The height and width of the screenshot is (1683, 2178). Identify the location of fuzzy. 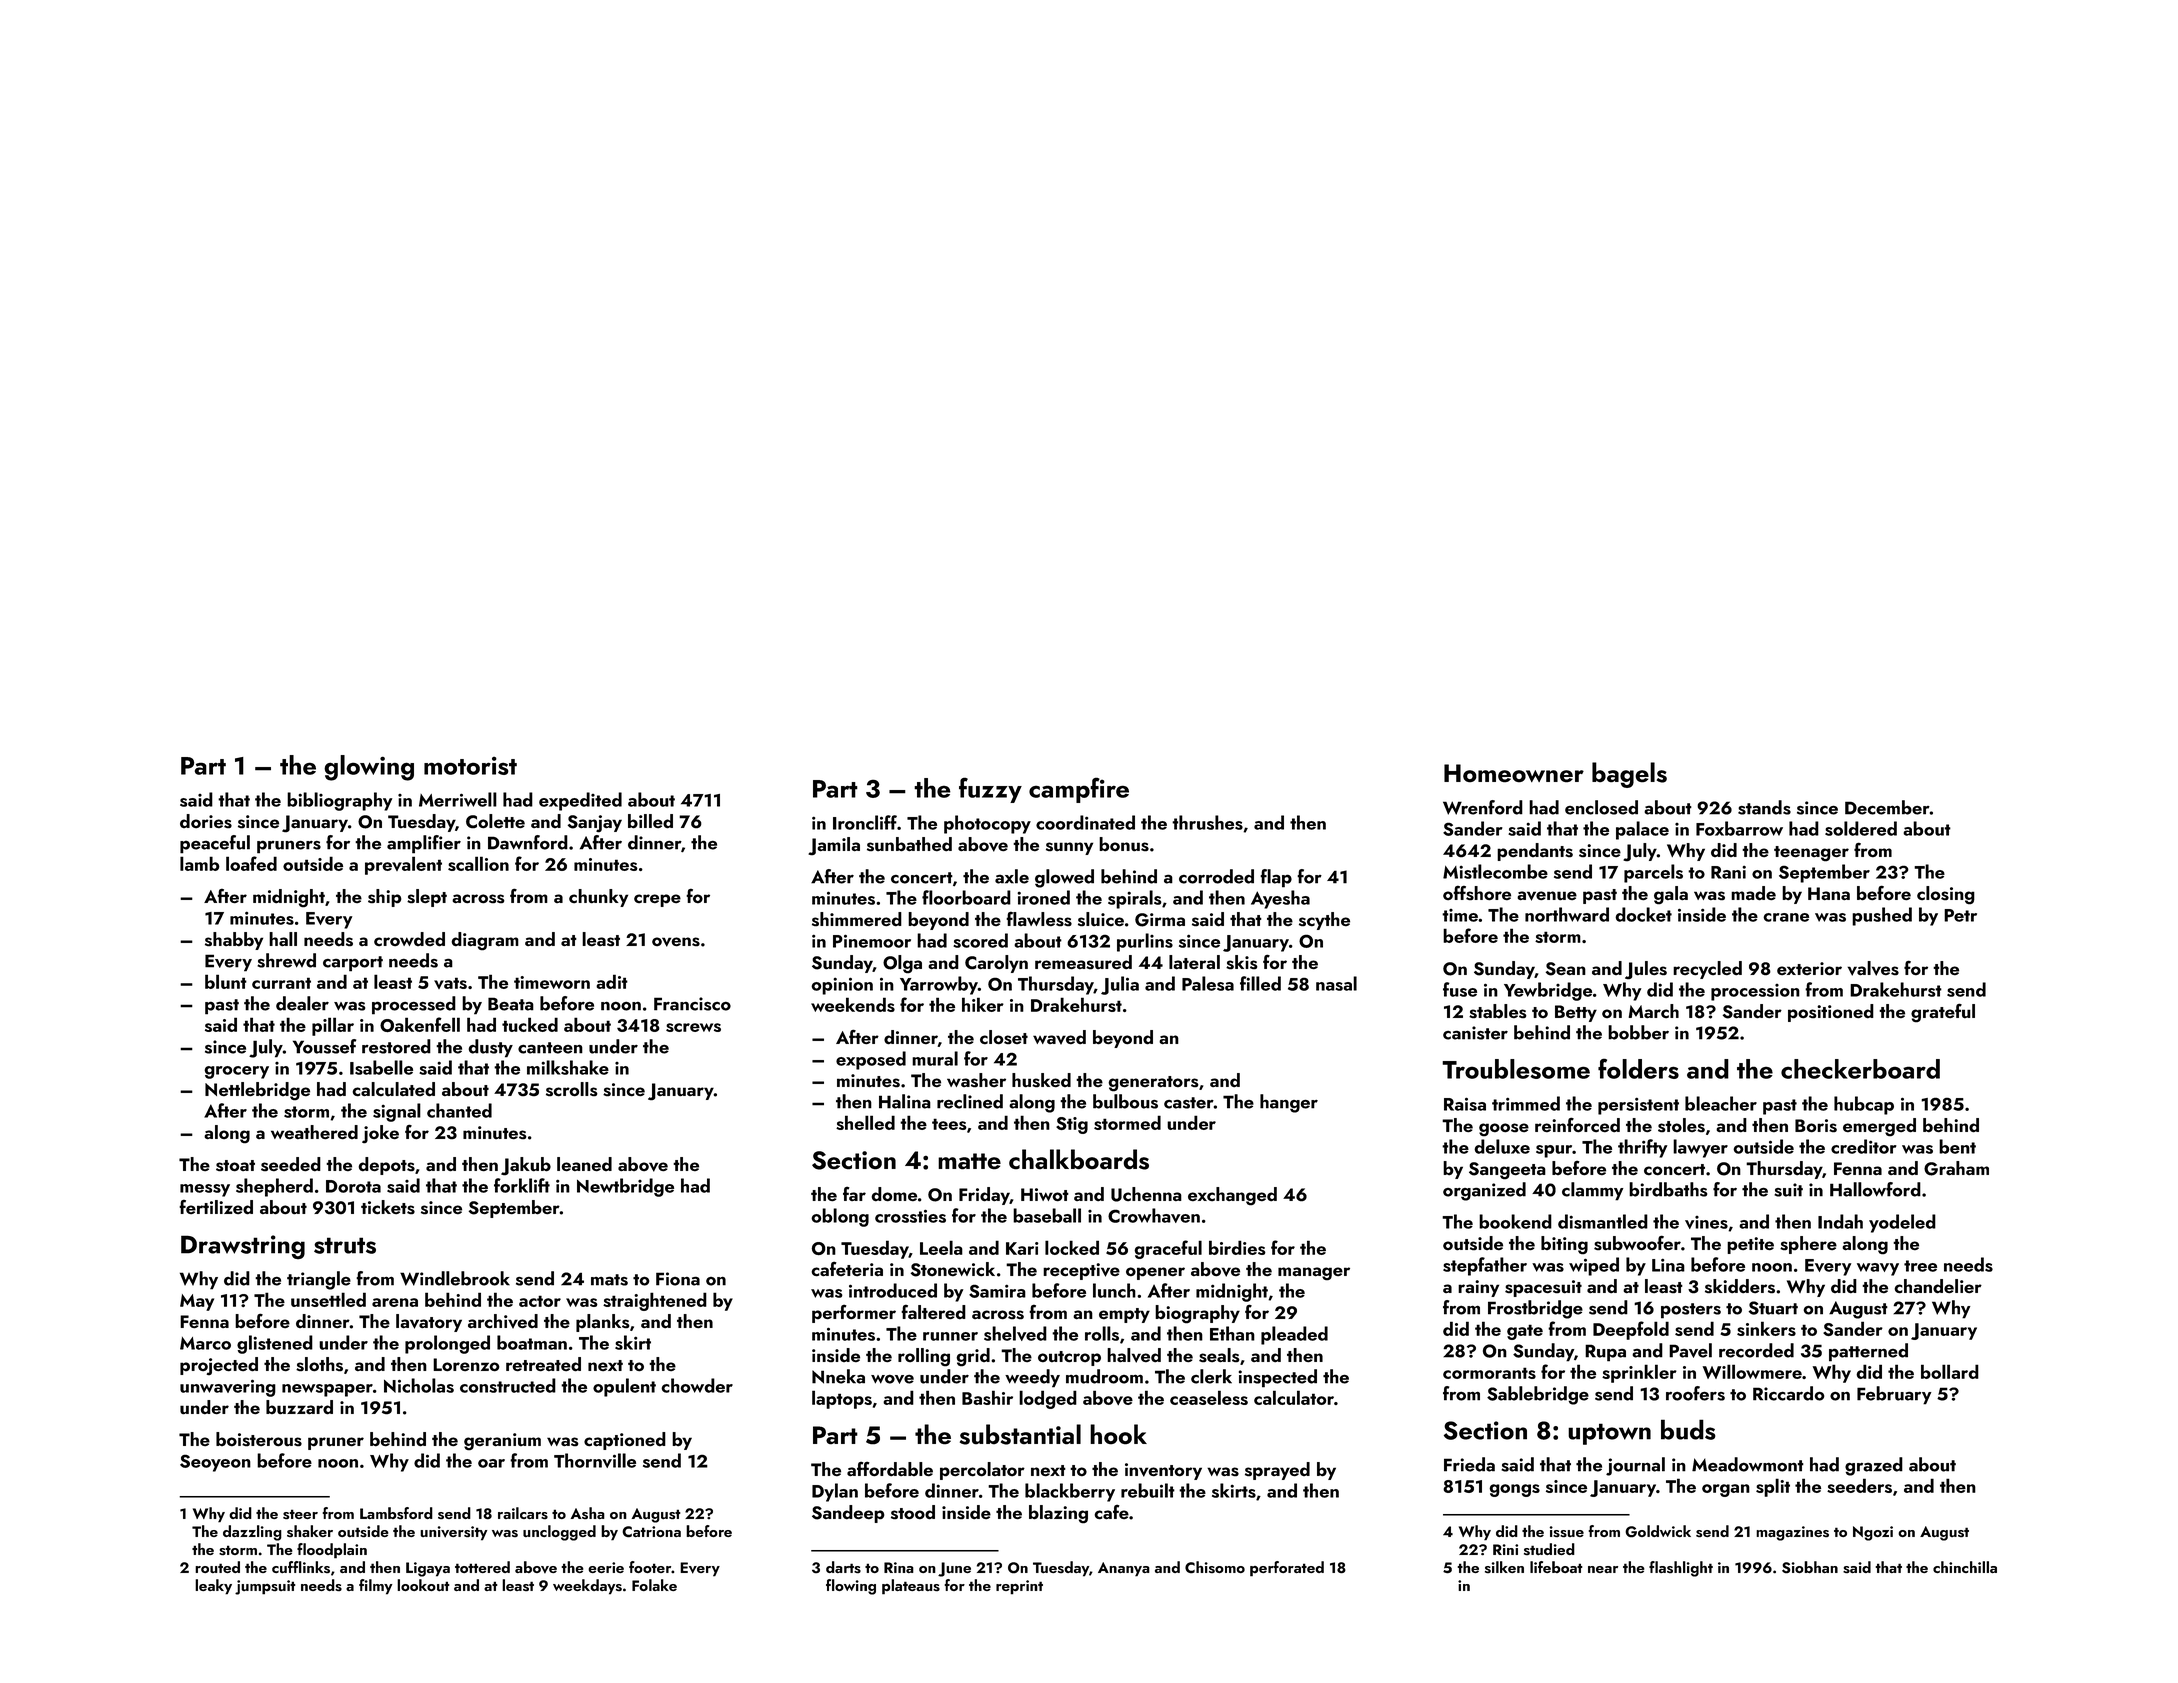
(990, 790).
